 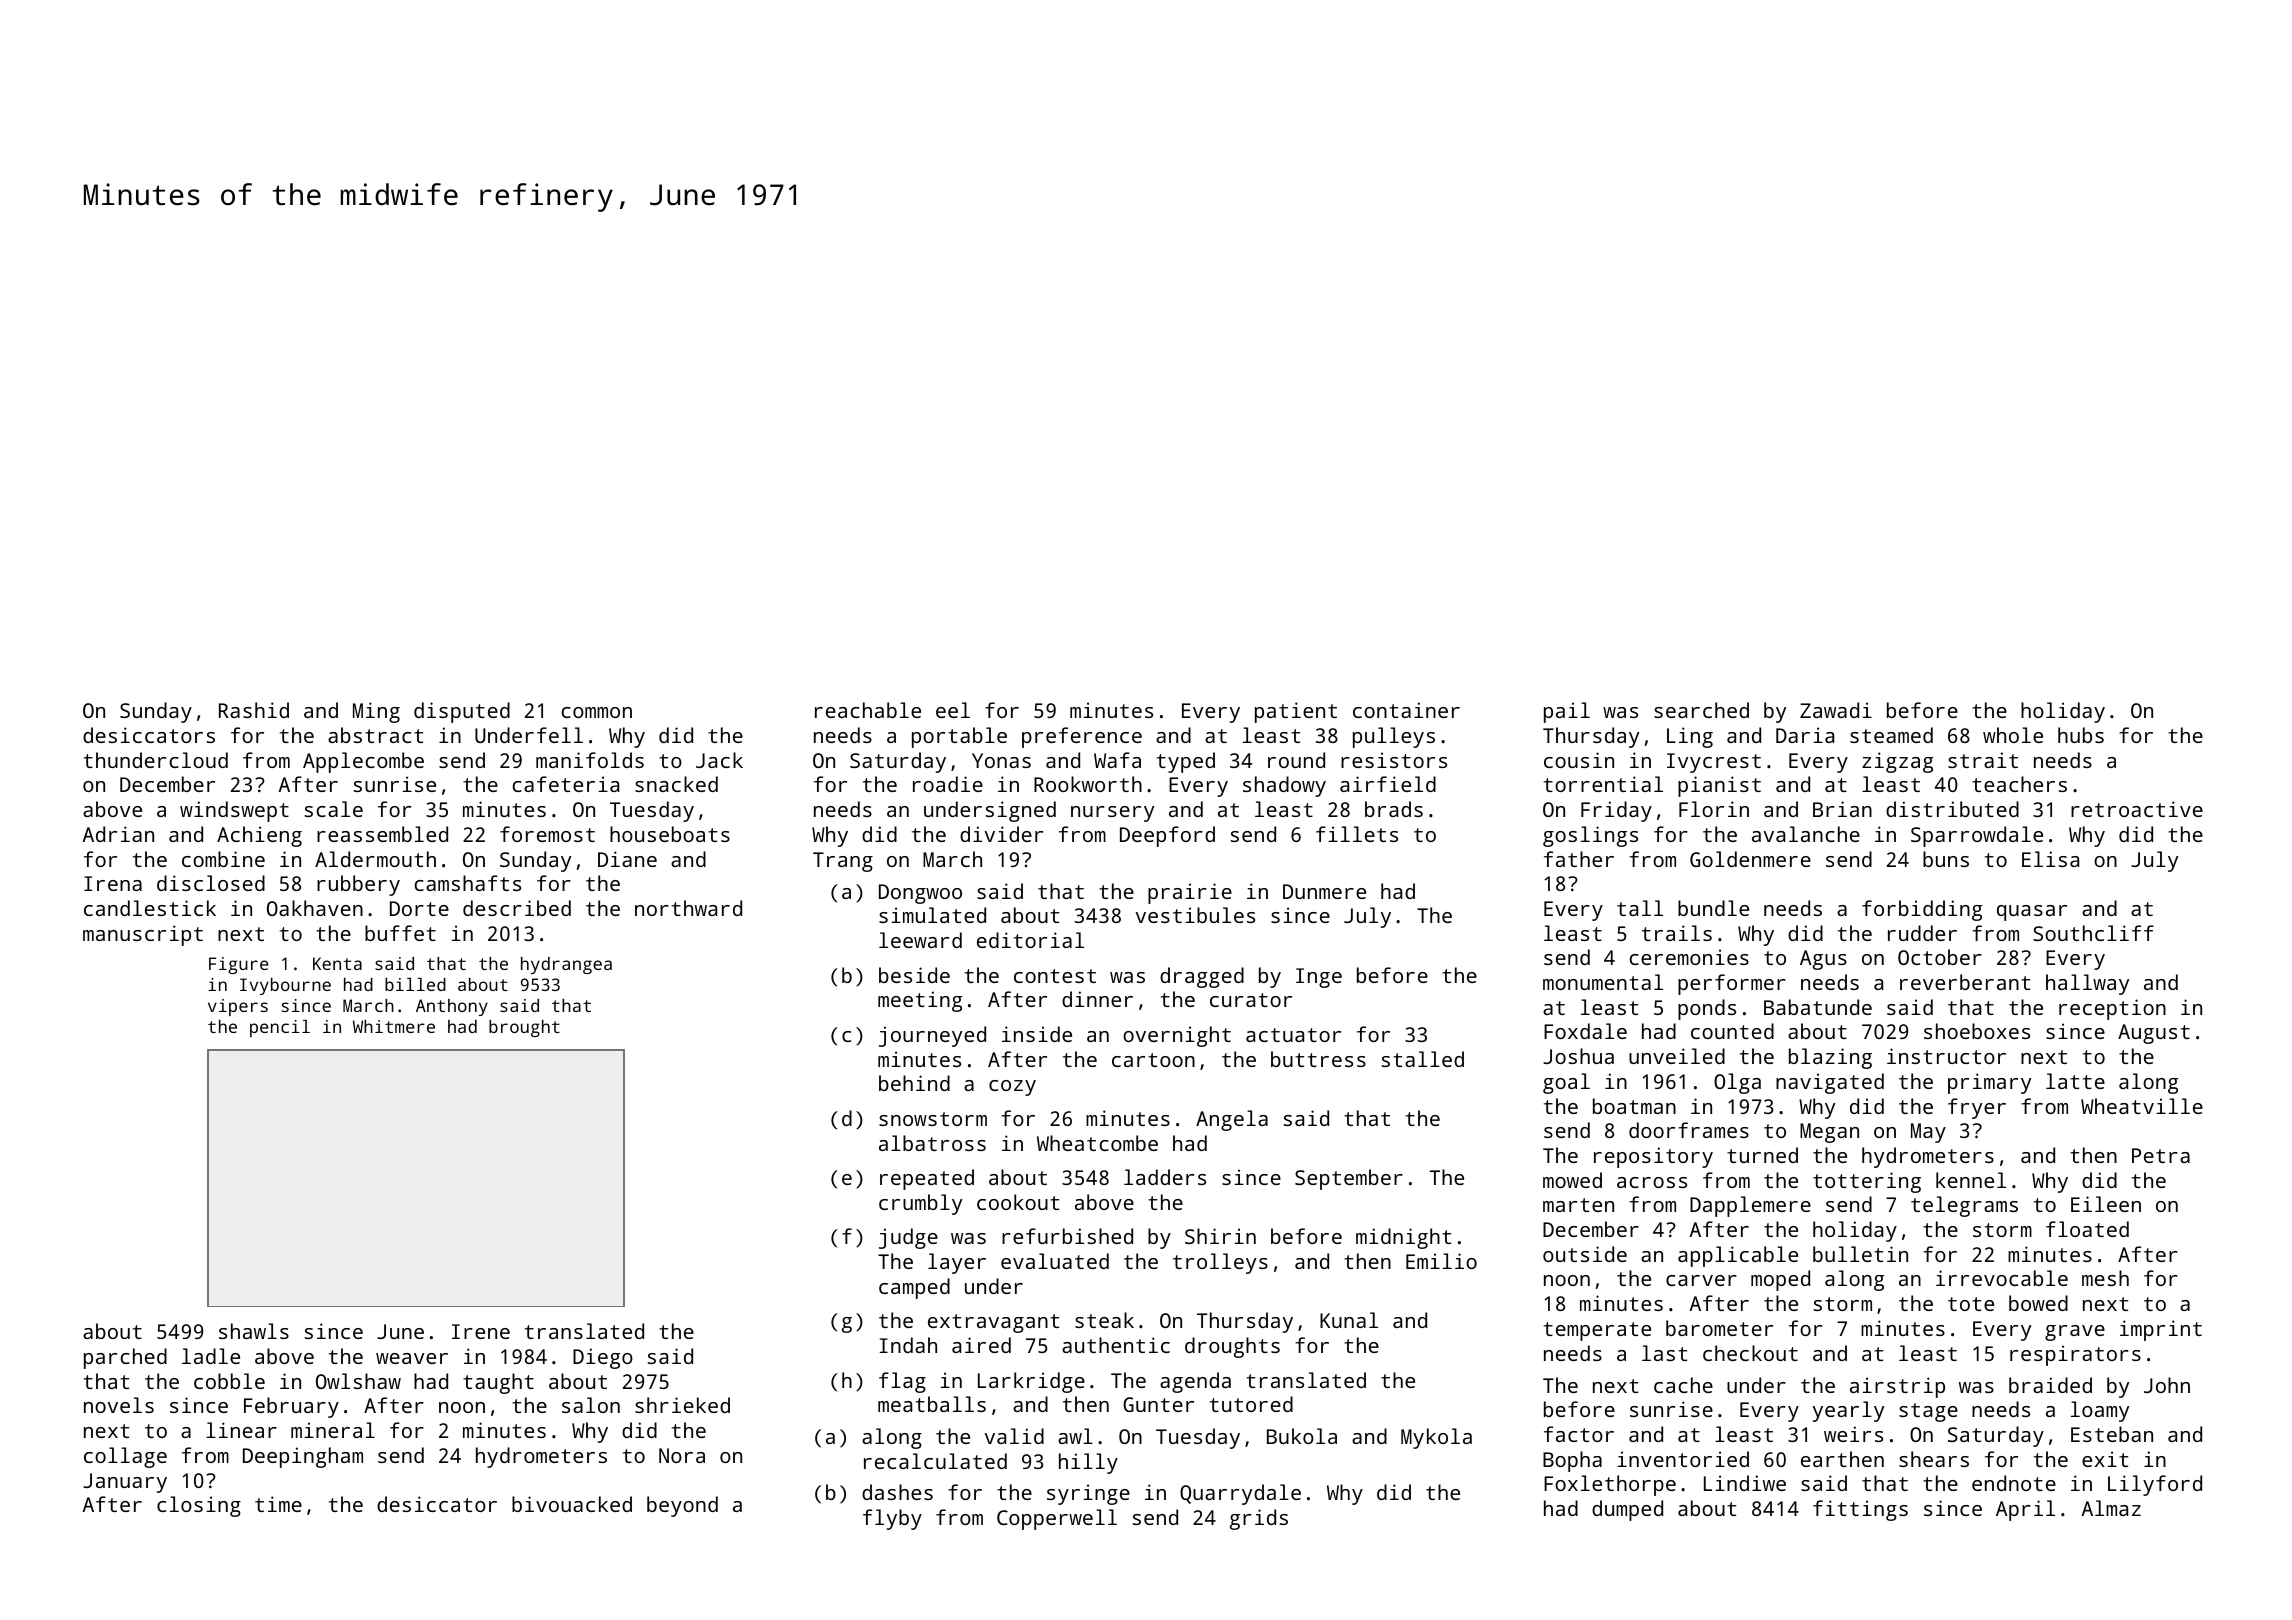 I want to click on Yonas, so click(x=1001, y=760).
